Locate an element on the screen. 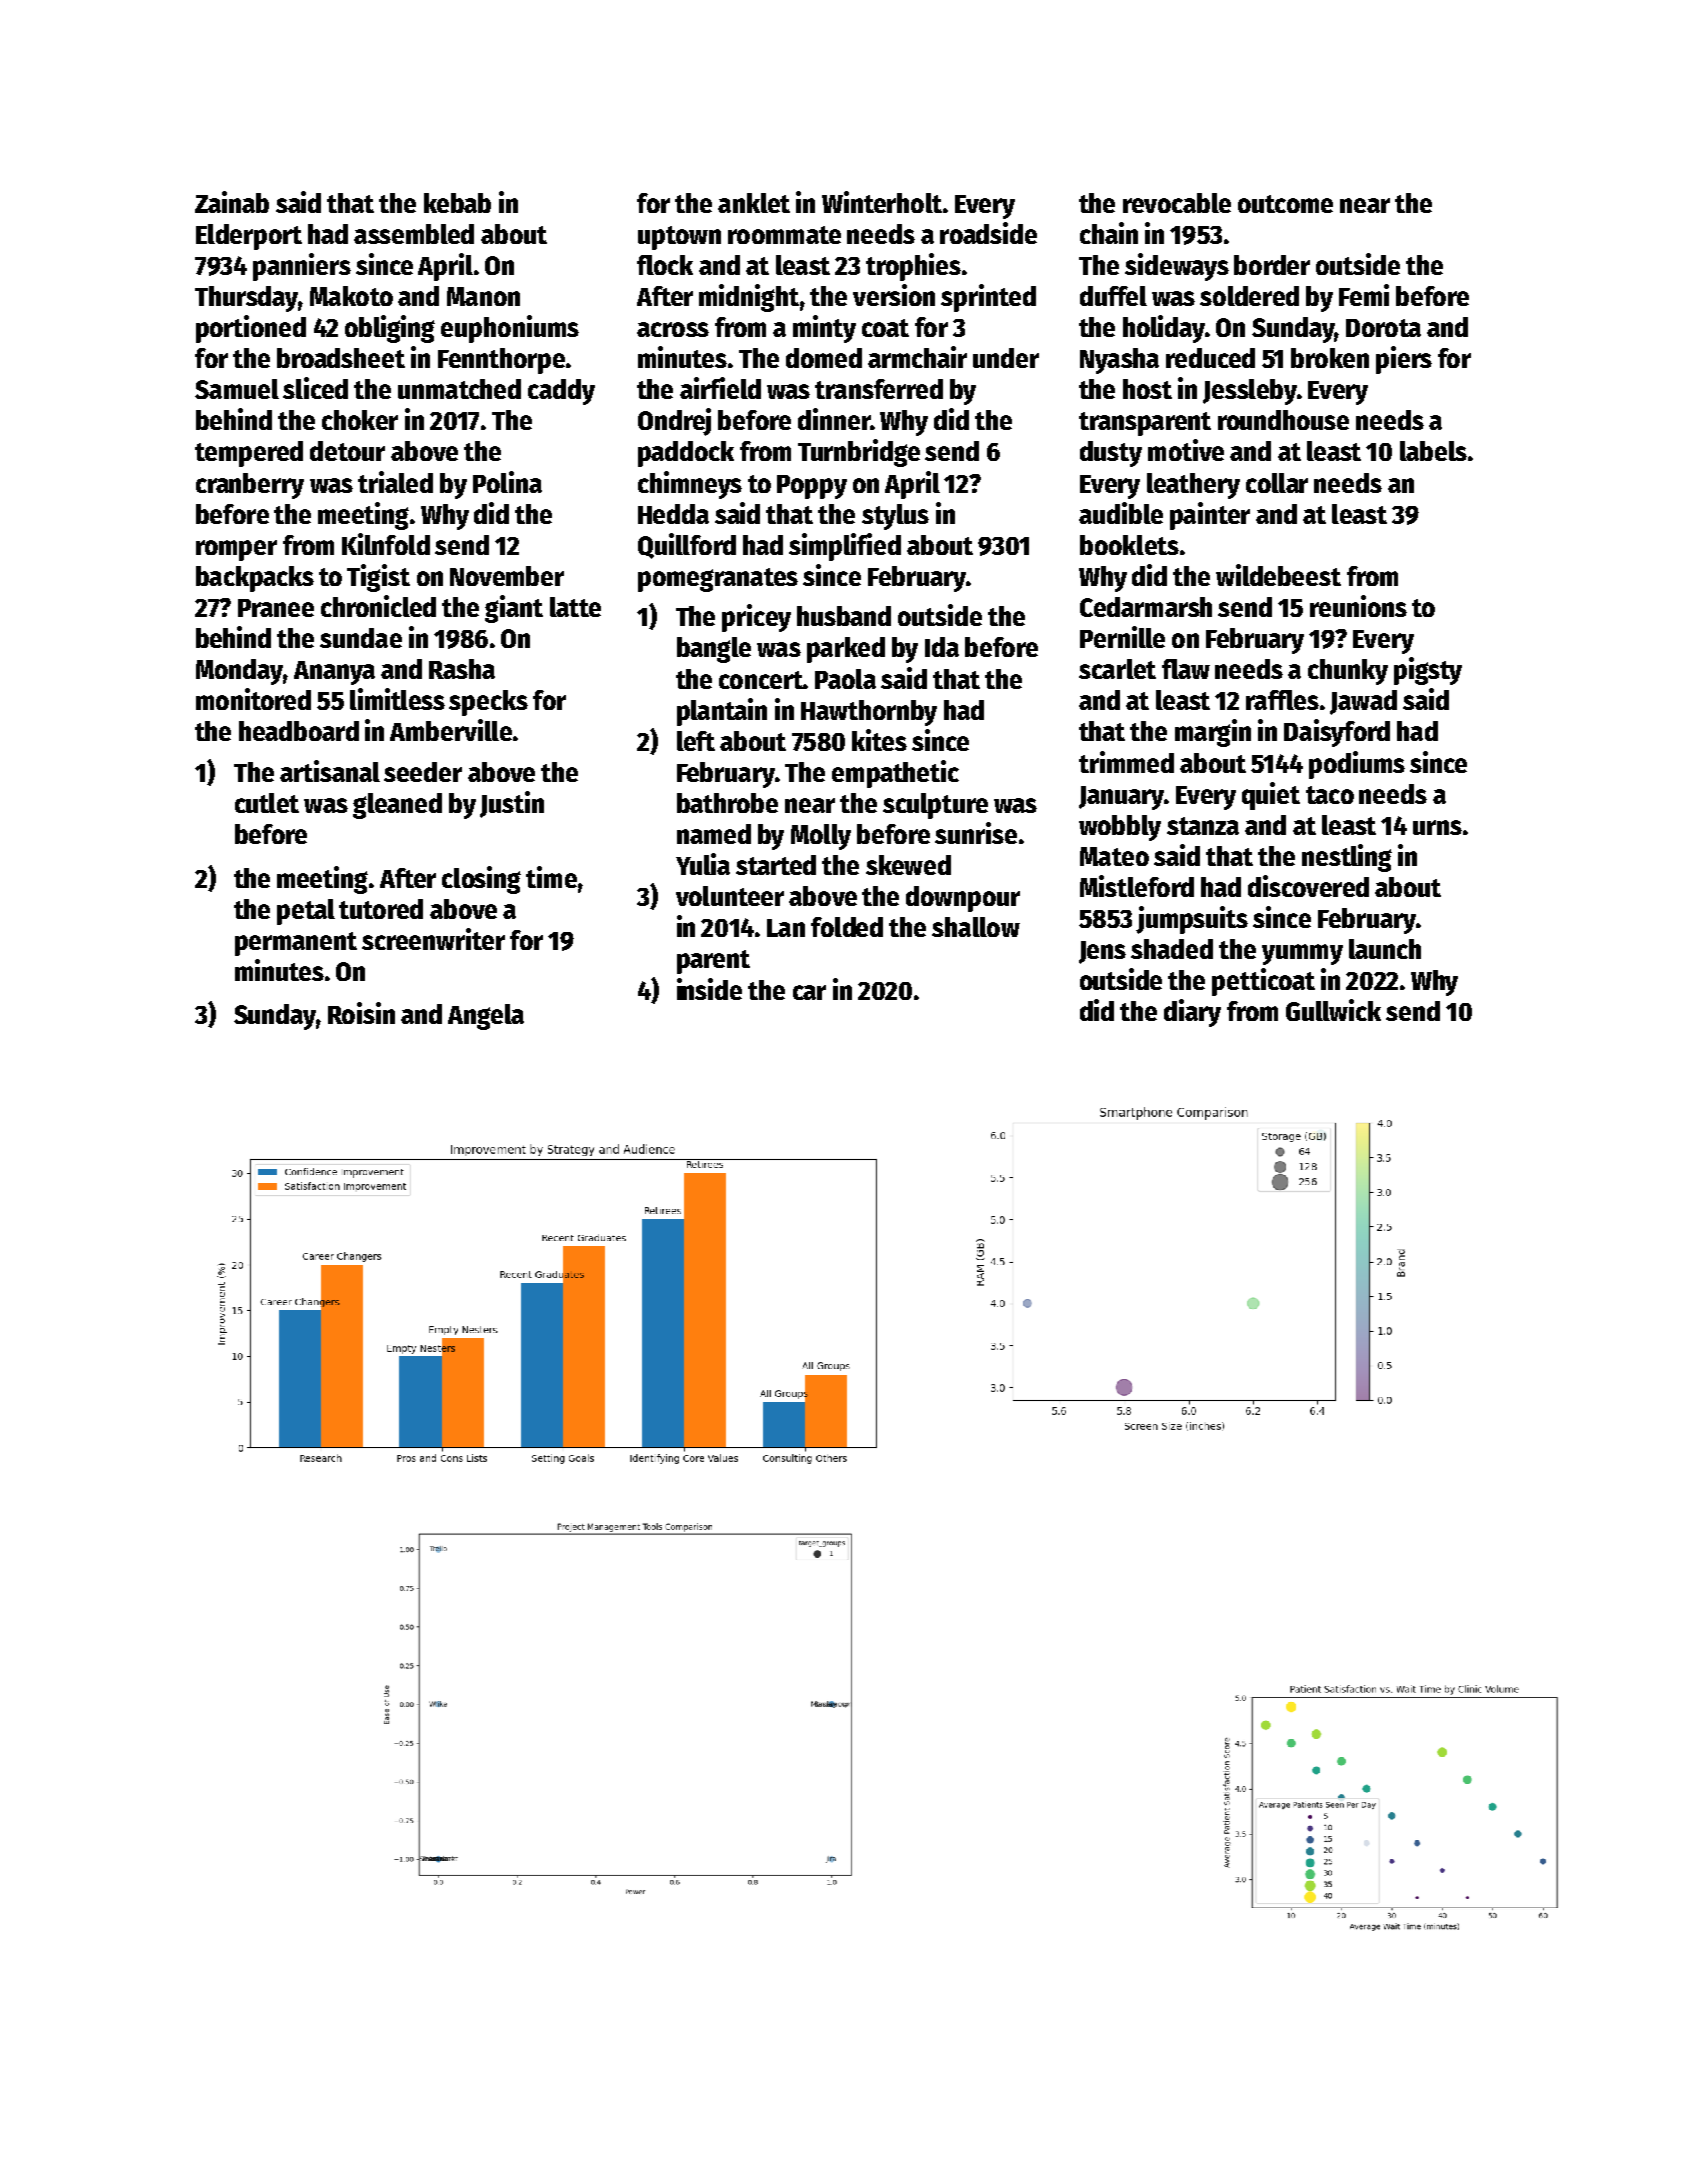  Makoto is located at coordinates (351, 296).
